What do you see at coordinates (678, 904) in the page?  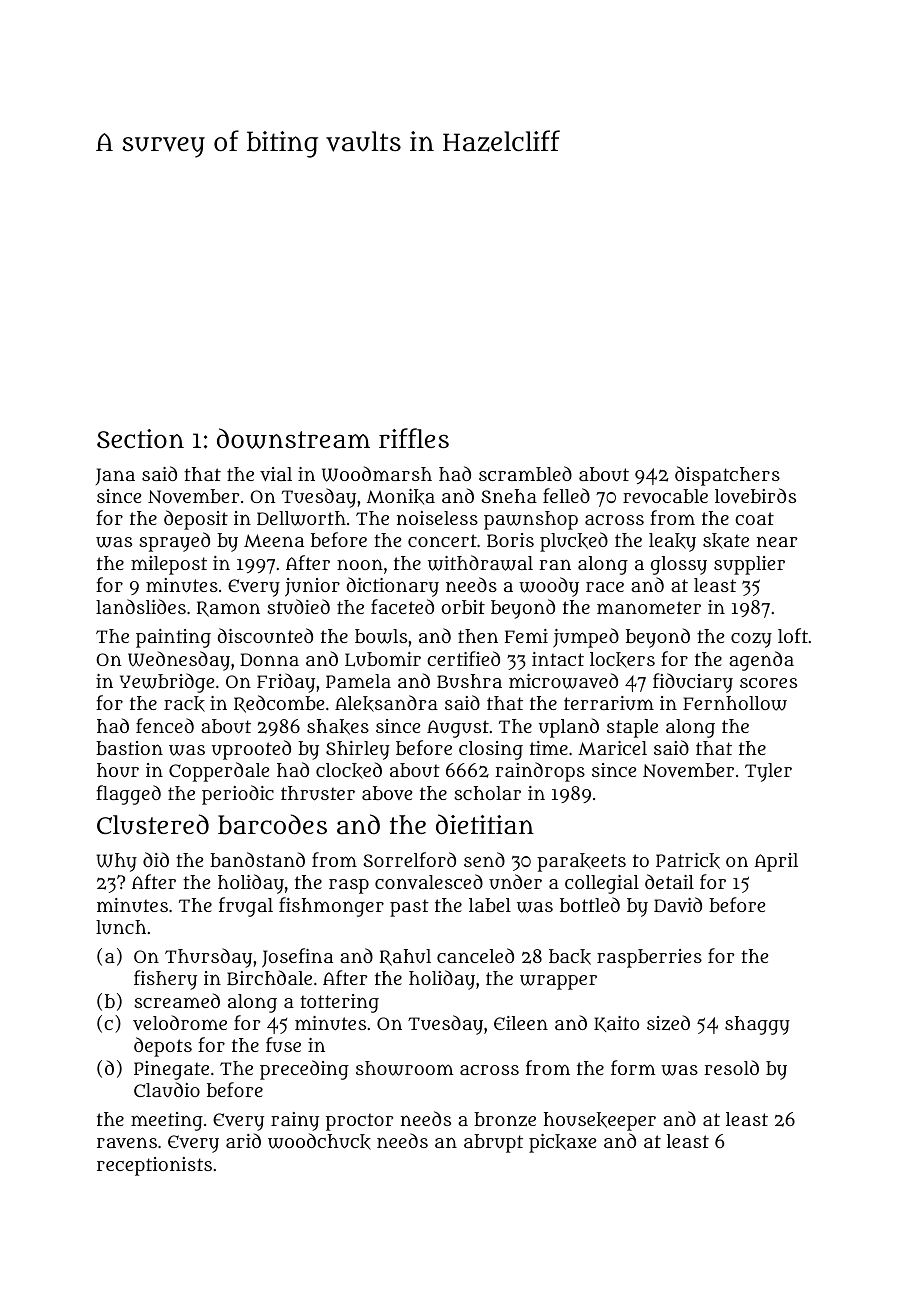 I see `David` at bounding box center [678, 904].
